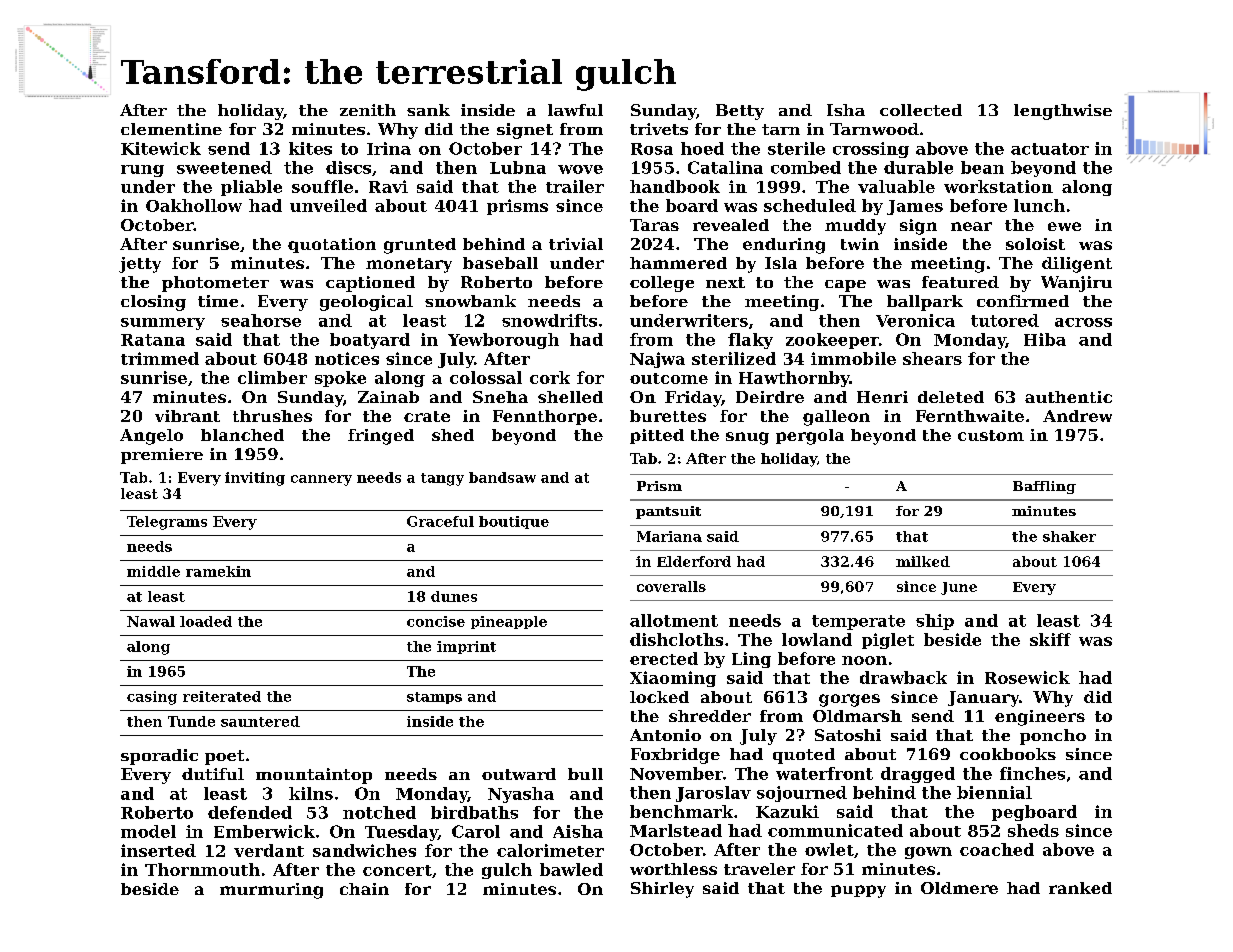 The width and height of the document is (1233, 952). I want to click on coveralls, so click(671, 586).
